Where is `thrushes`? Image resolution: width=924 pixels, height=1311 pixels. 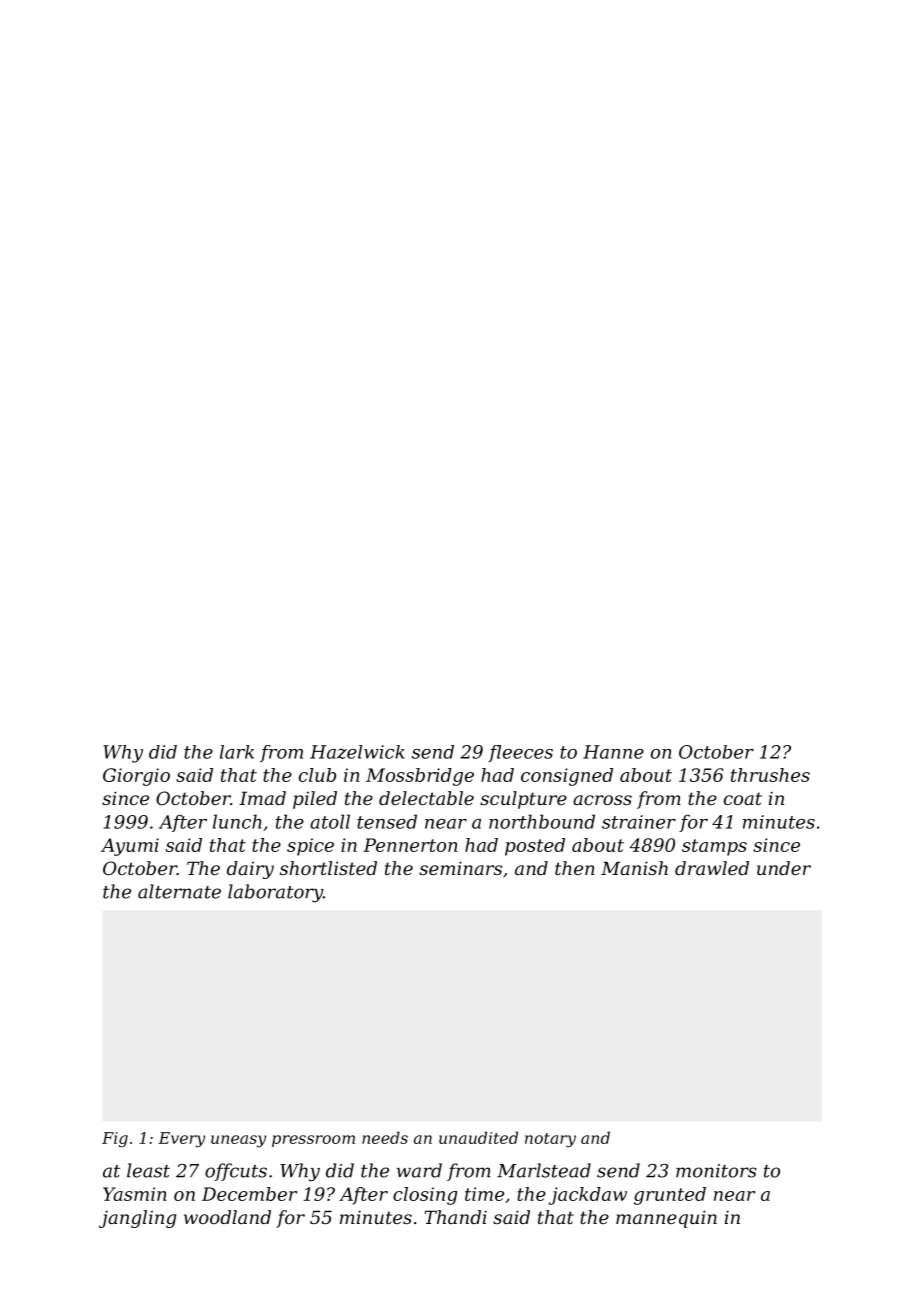
thrushes is located at coordinates (770, 775).
